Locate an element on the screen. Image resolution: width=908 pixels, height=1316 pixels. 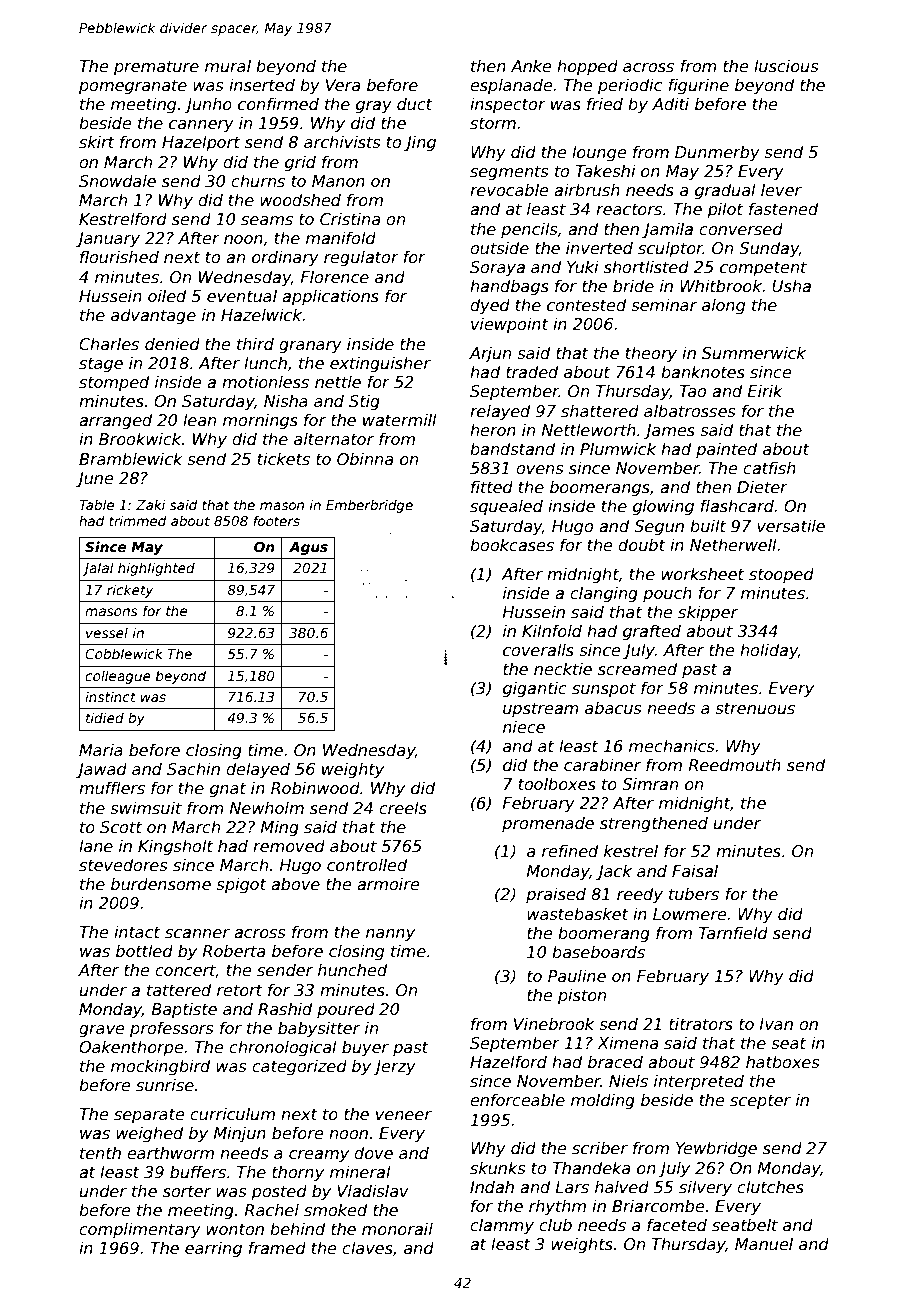
veneer is located at coordinates (404, 1115).
